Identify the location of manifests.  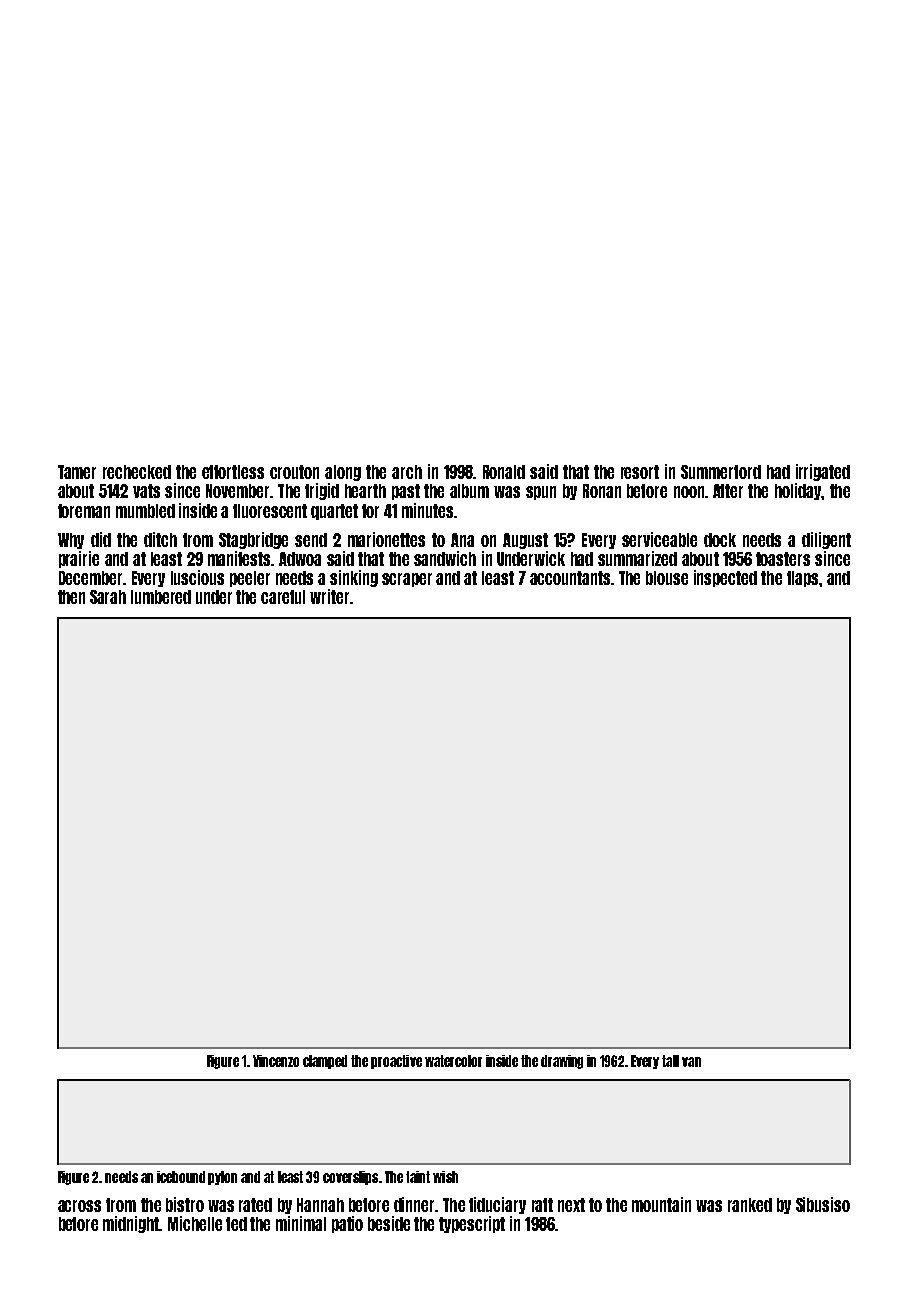
(239, 558).
